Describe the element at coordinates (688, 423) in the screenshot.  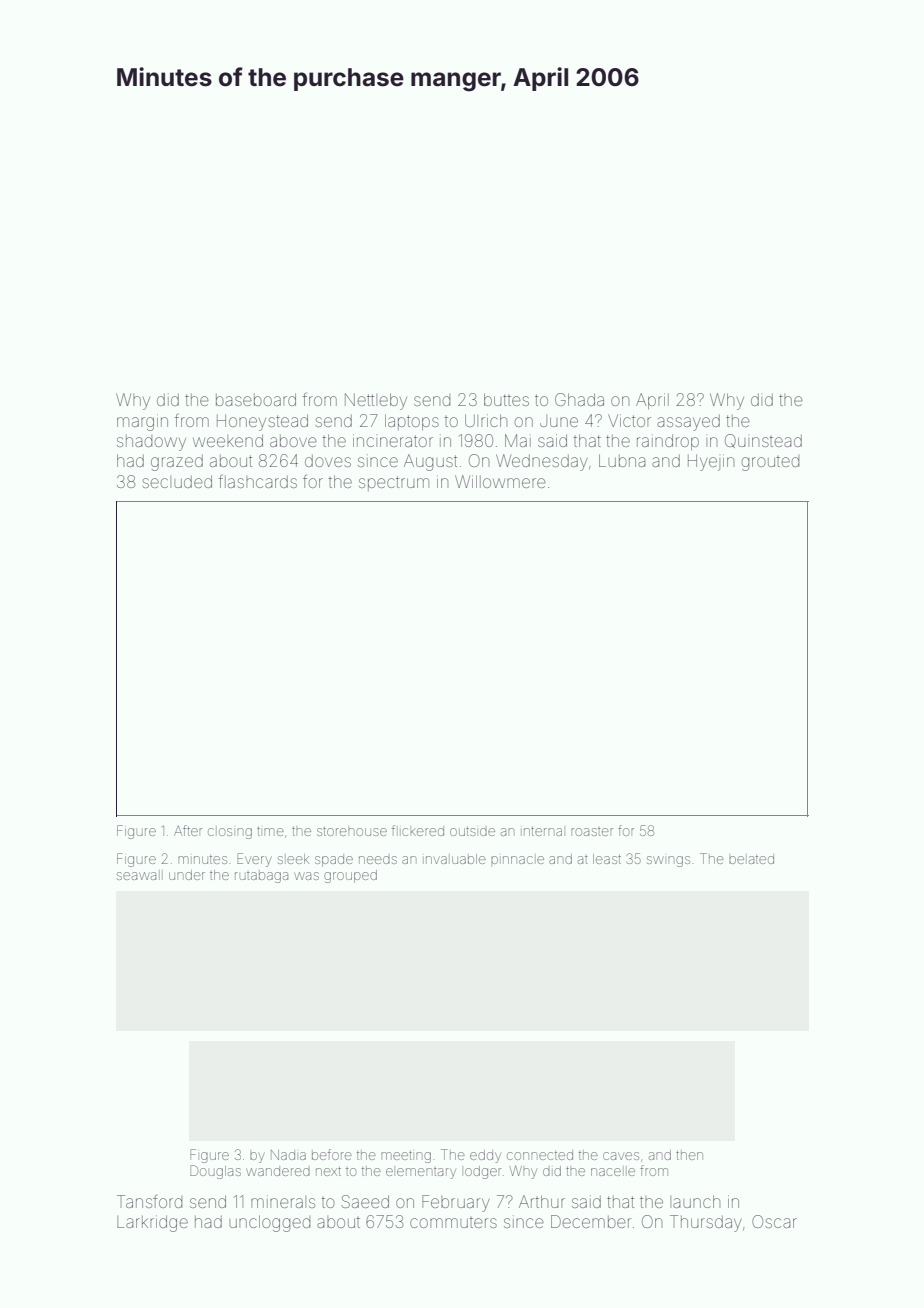
I see `assayed` at that location.
